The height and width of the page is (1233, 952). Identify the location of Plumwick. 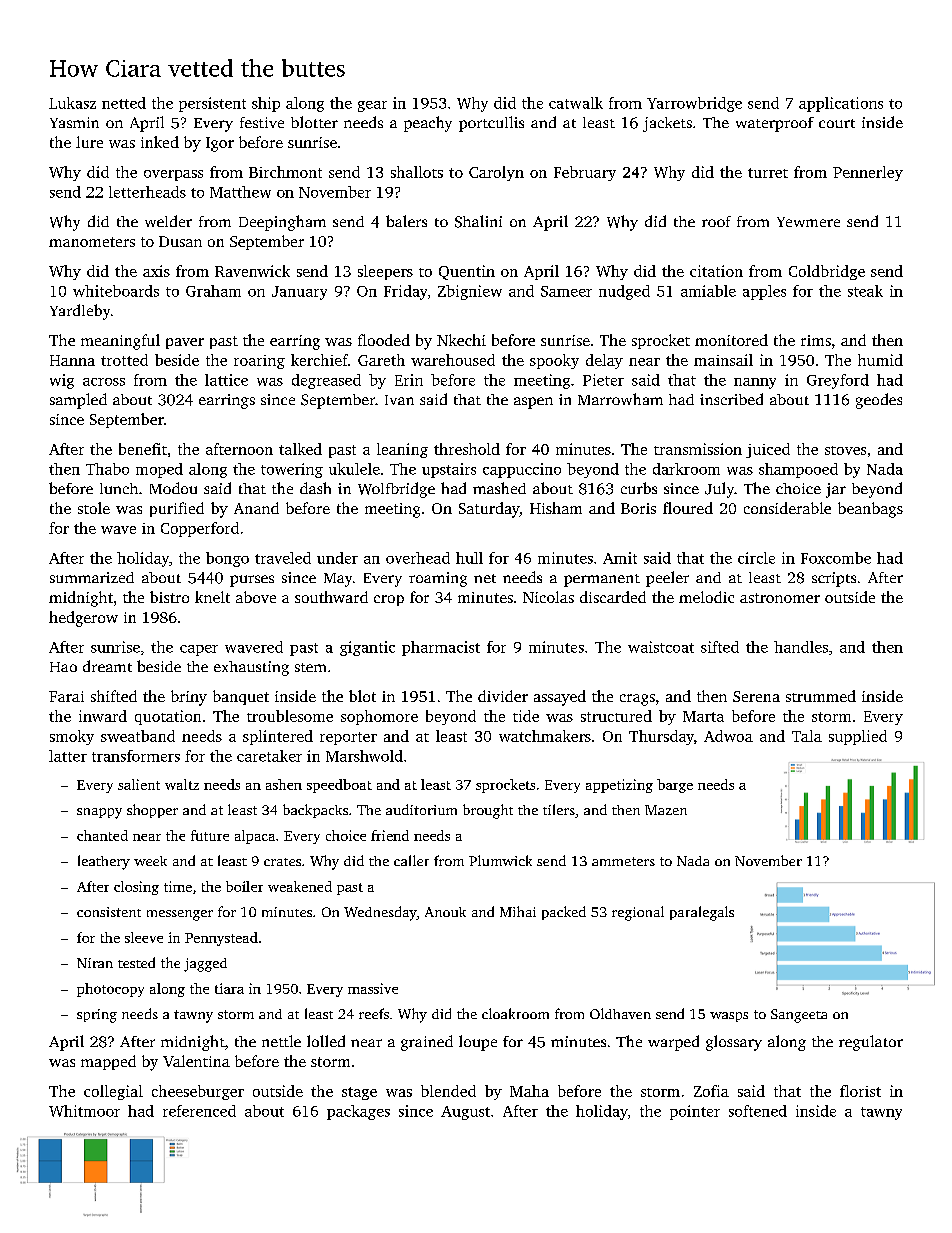
(500, 860).
